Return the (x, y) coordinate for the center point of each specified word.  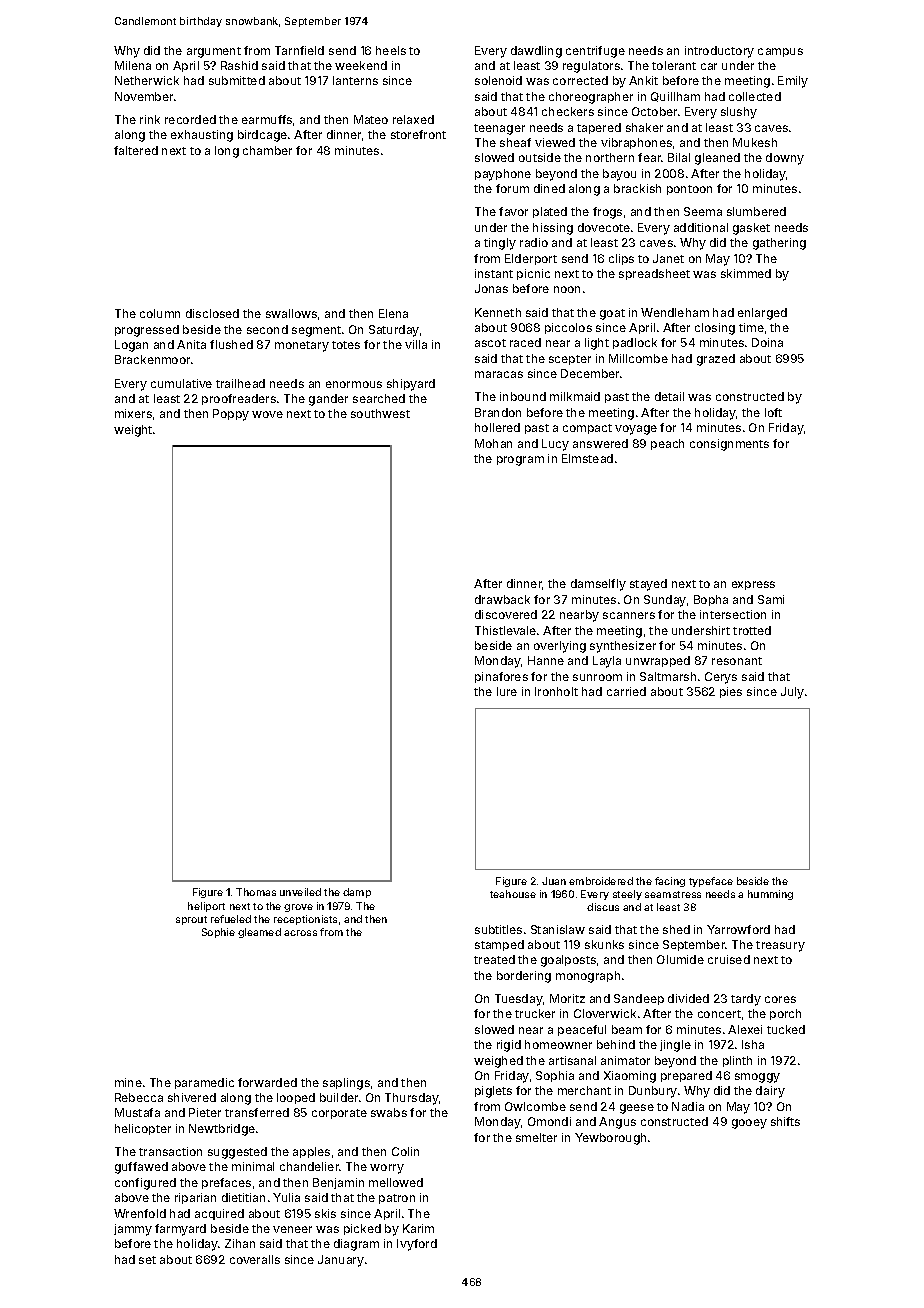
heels (391, 50)
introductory (719, 52)
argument (214, 52)
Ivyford (417, 1245)
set (147, 1260)
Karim (418, 1228)
